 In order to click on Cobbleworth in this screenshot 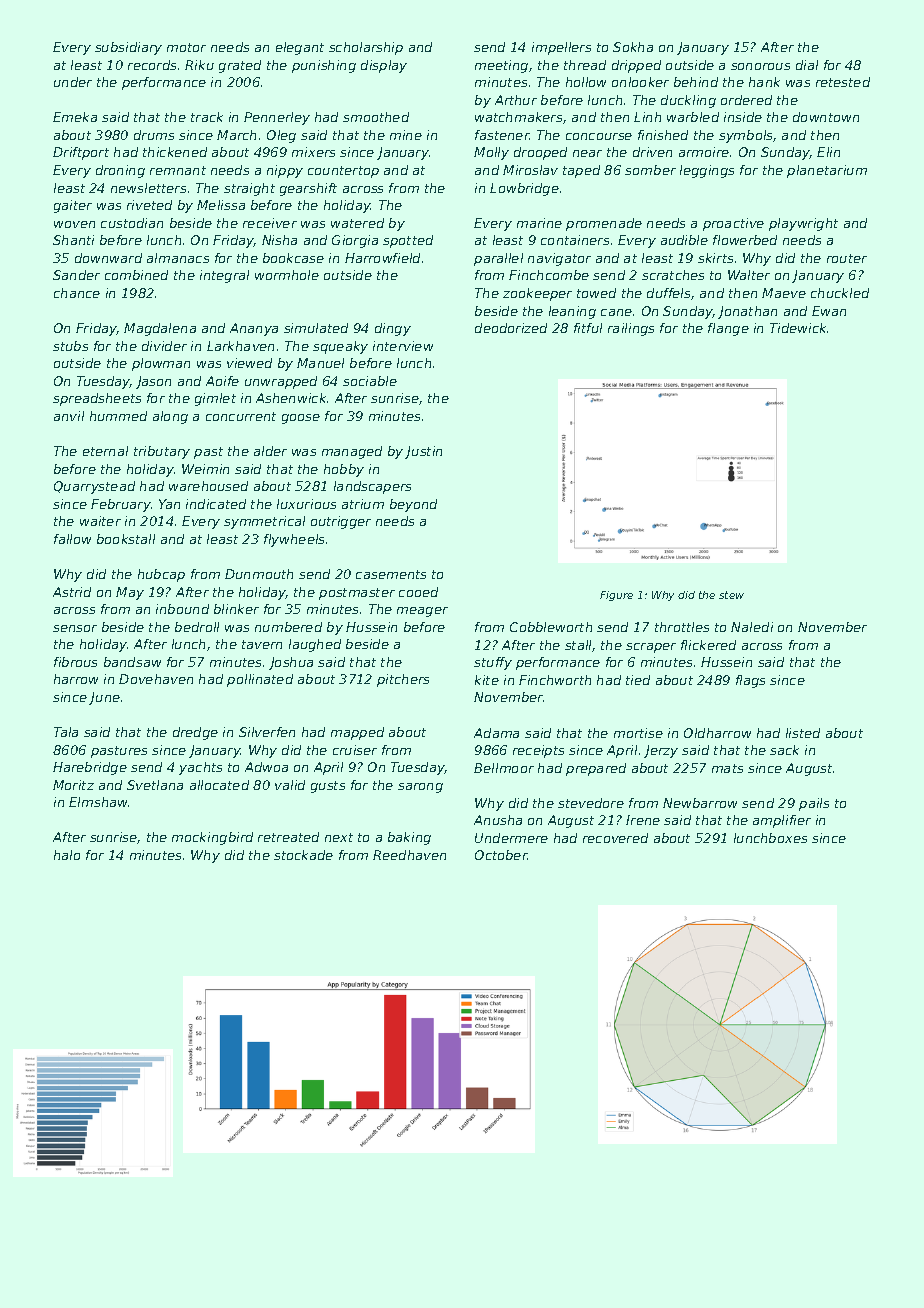, I will do `click(551, 627)`.
